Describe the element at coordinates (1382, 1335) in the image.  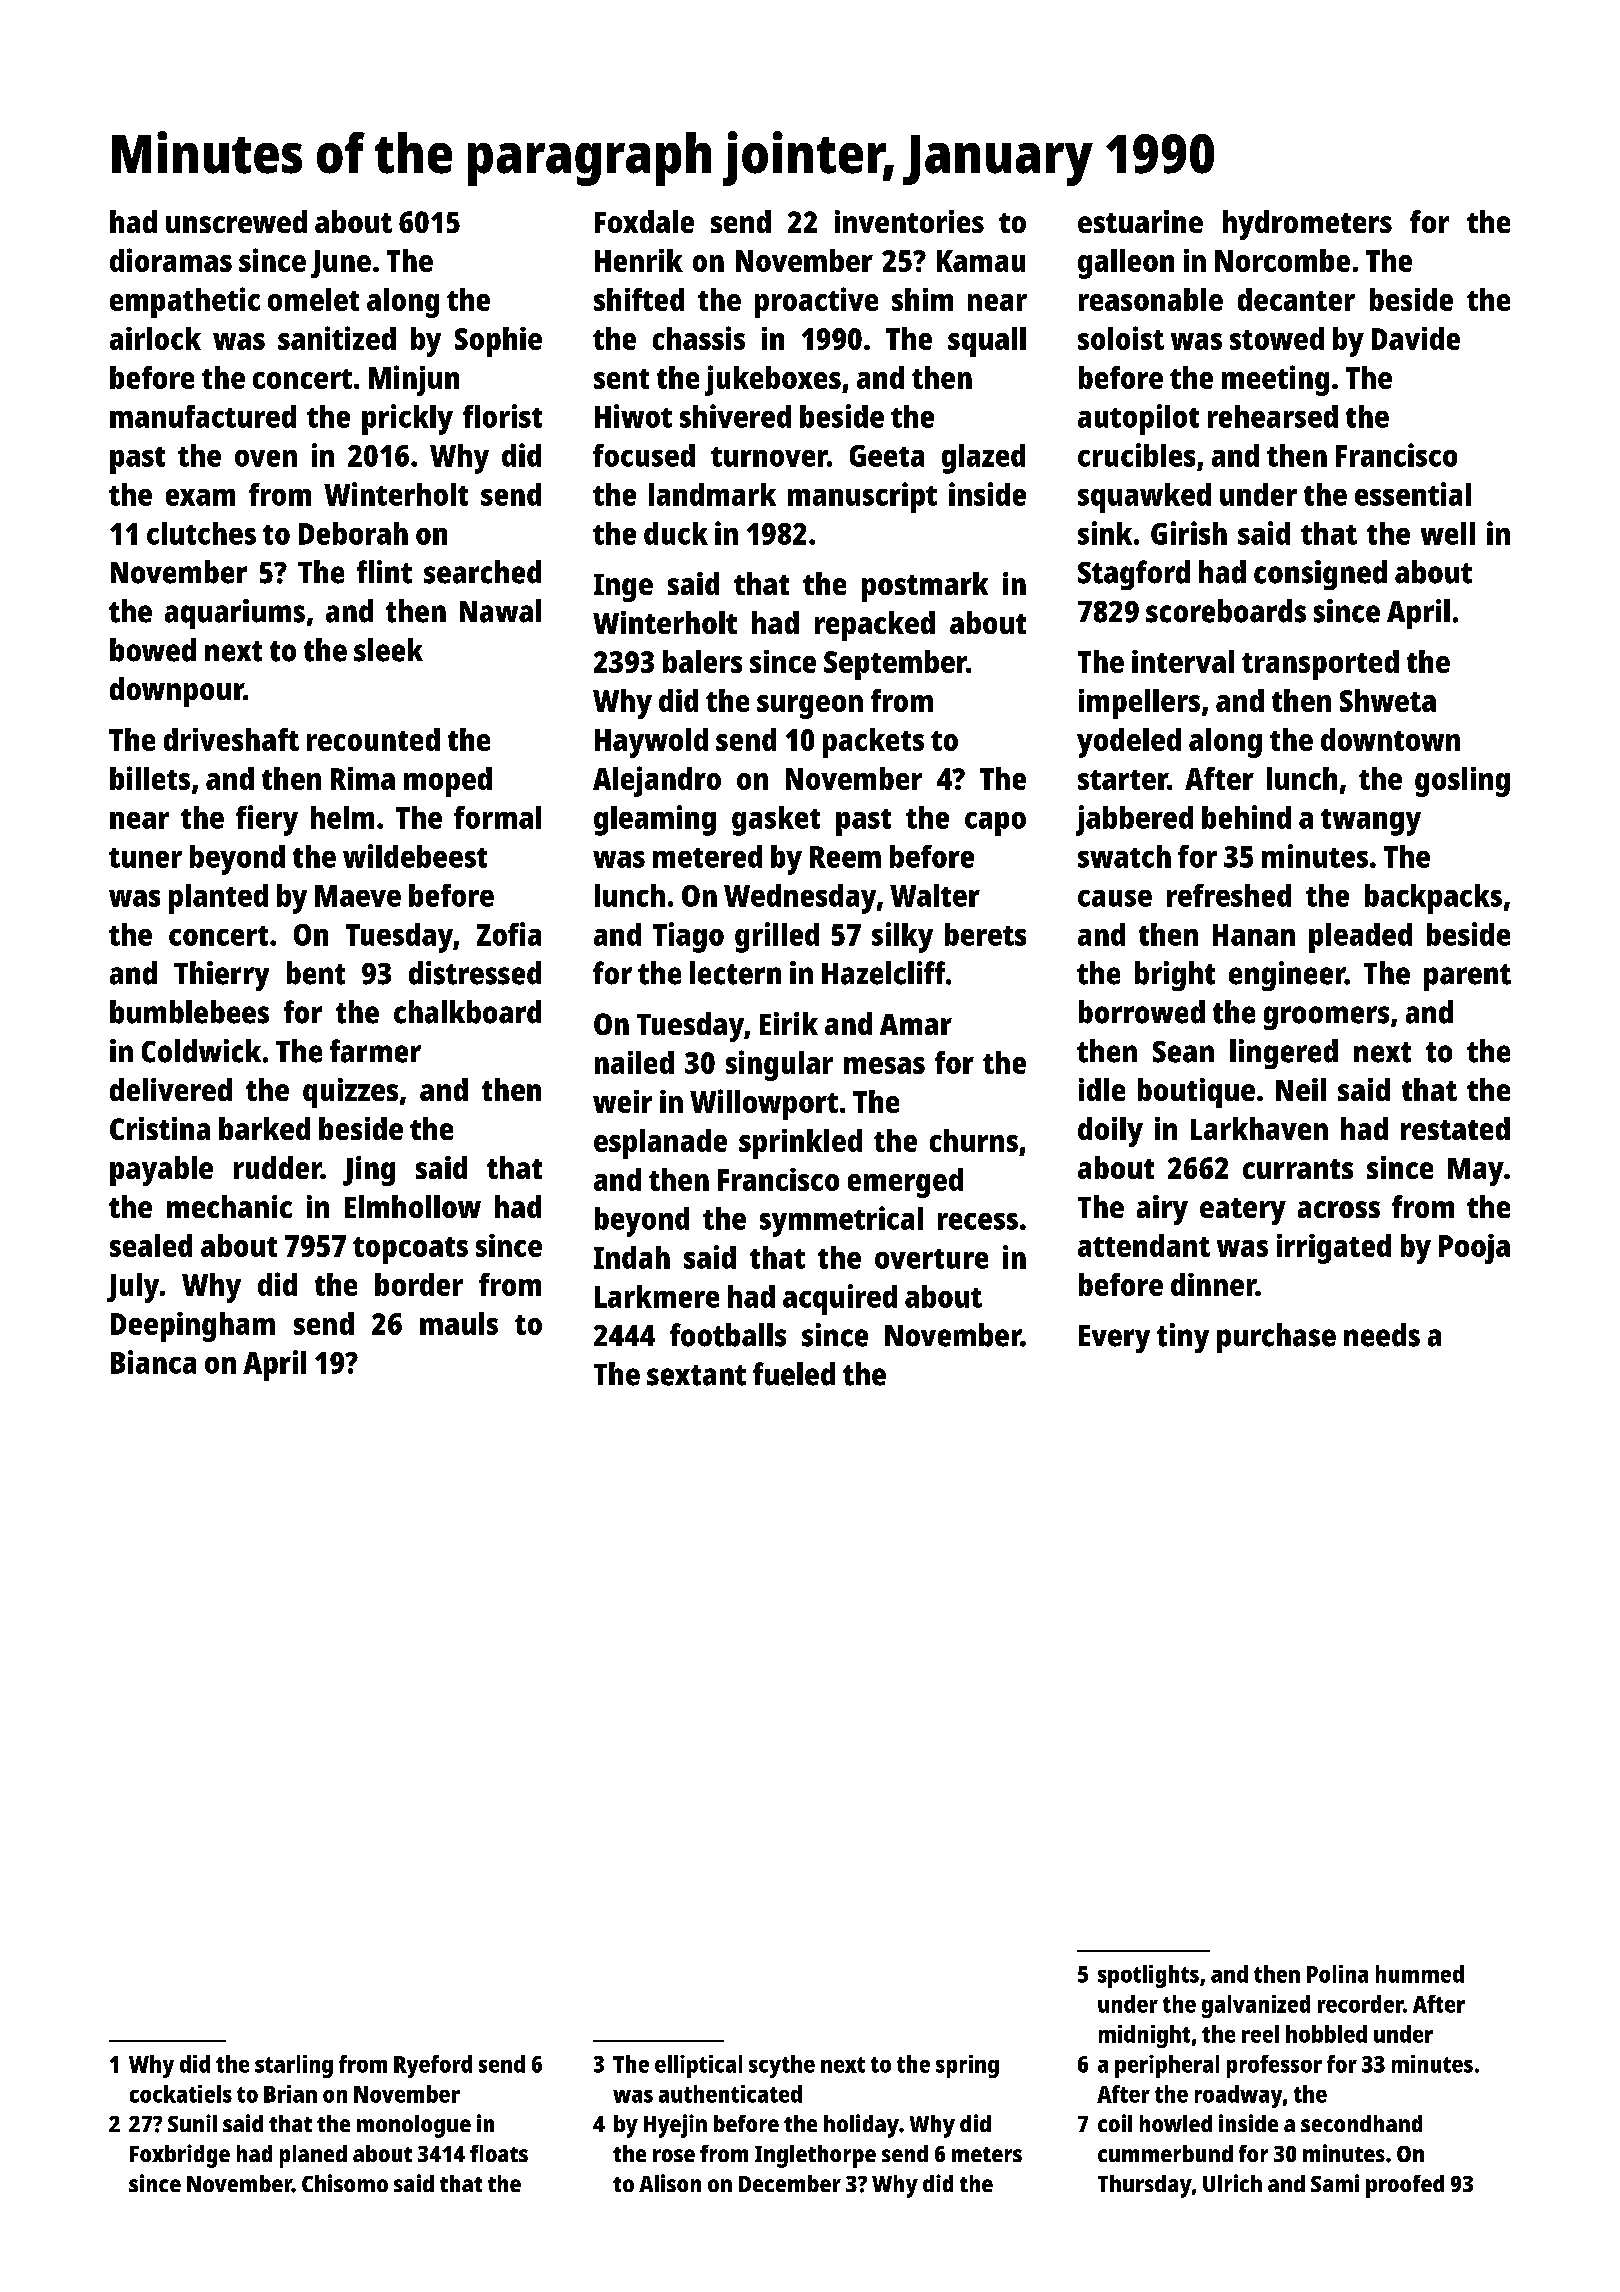
I see `needs` at that location.
